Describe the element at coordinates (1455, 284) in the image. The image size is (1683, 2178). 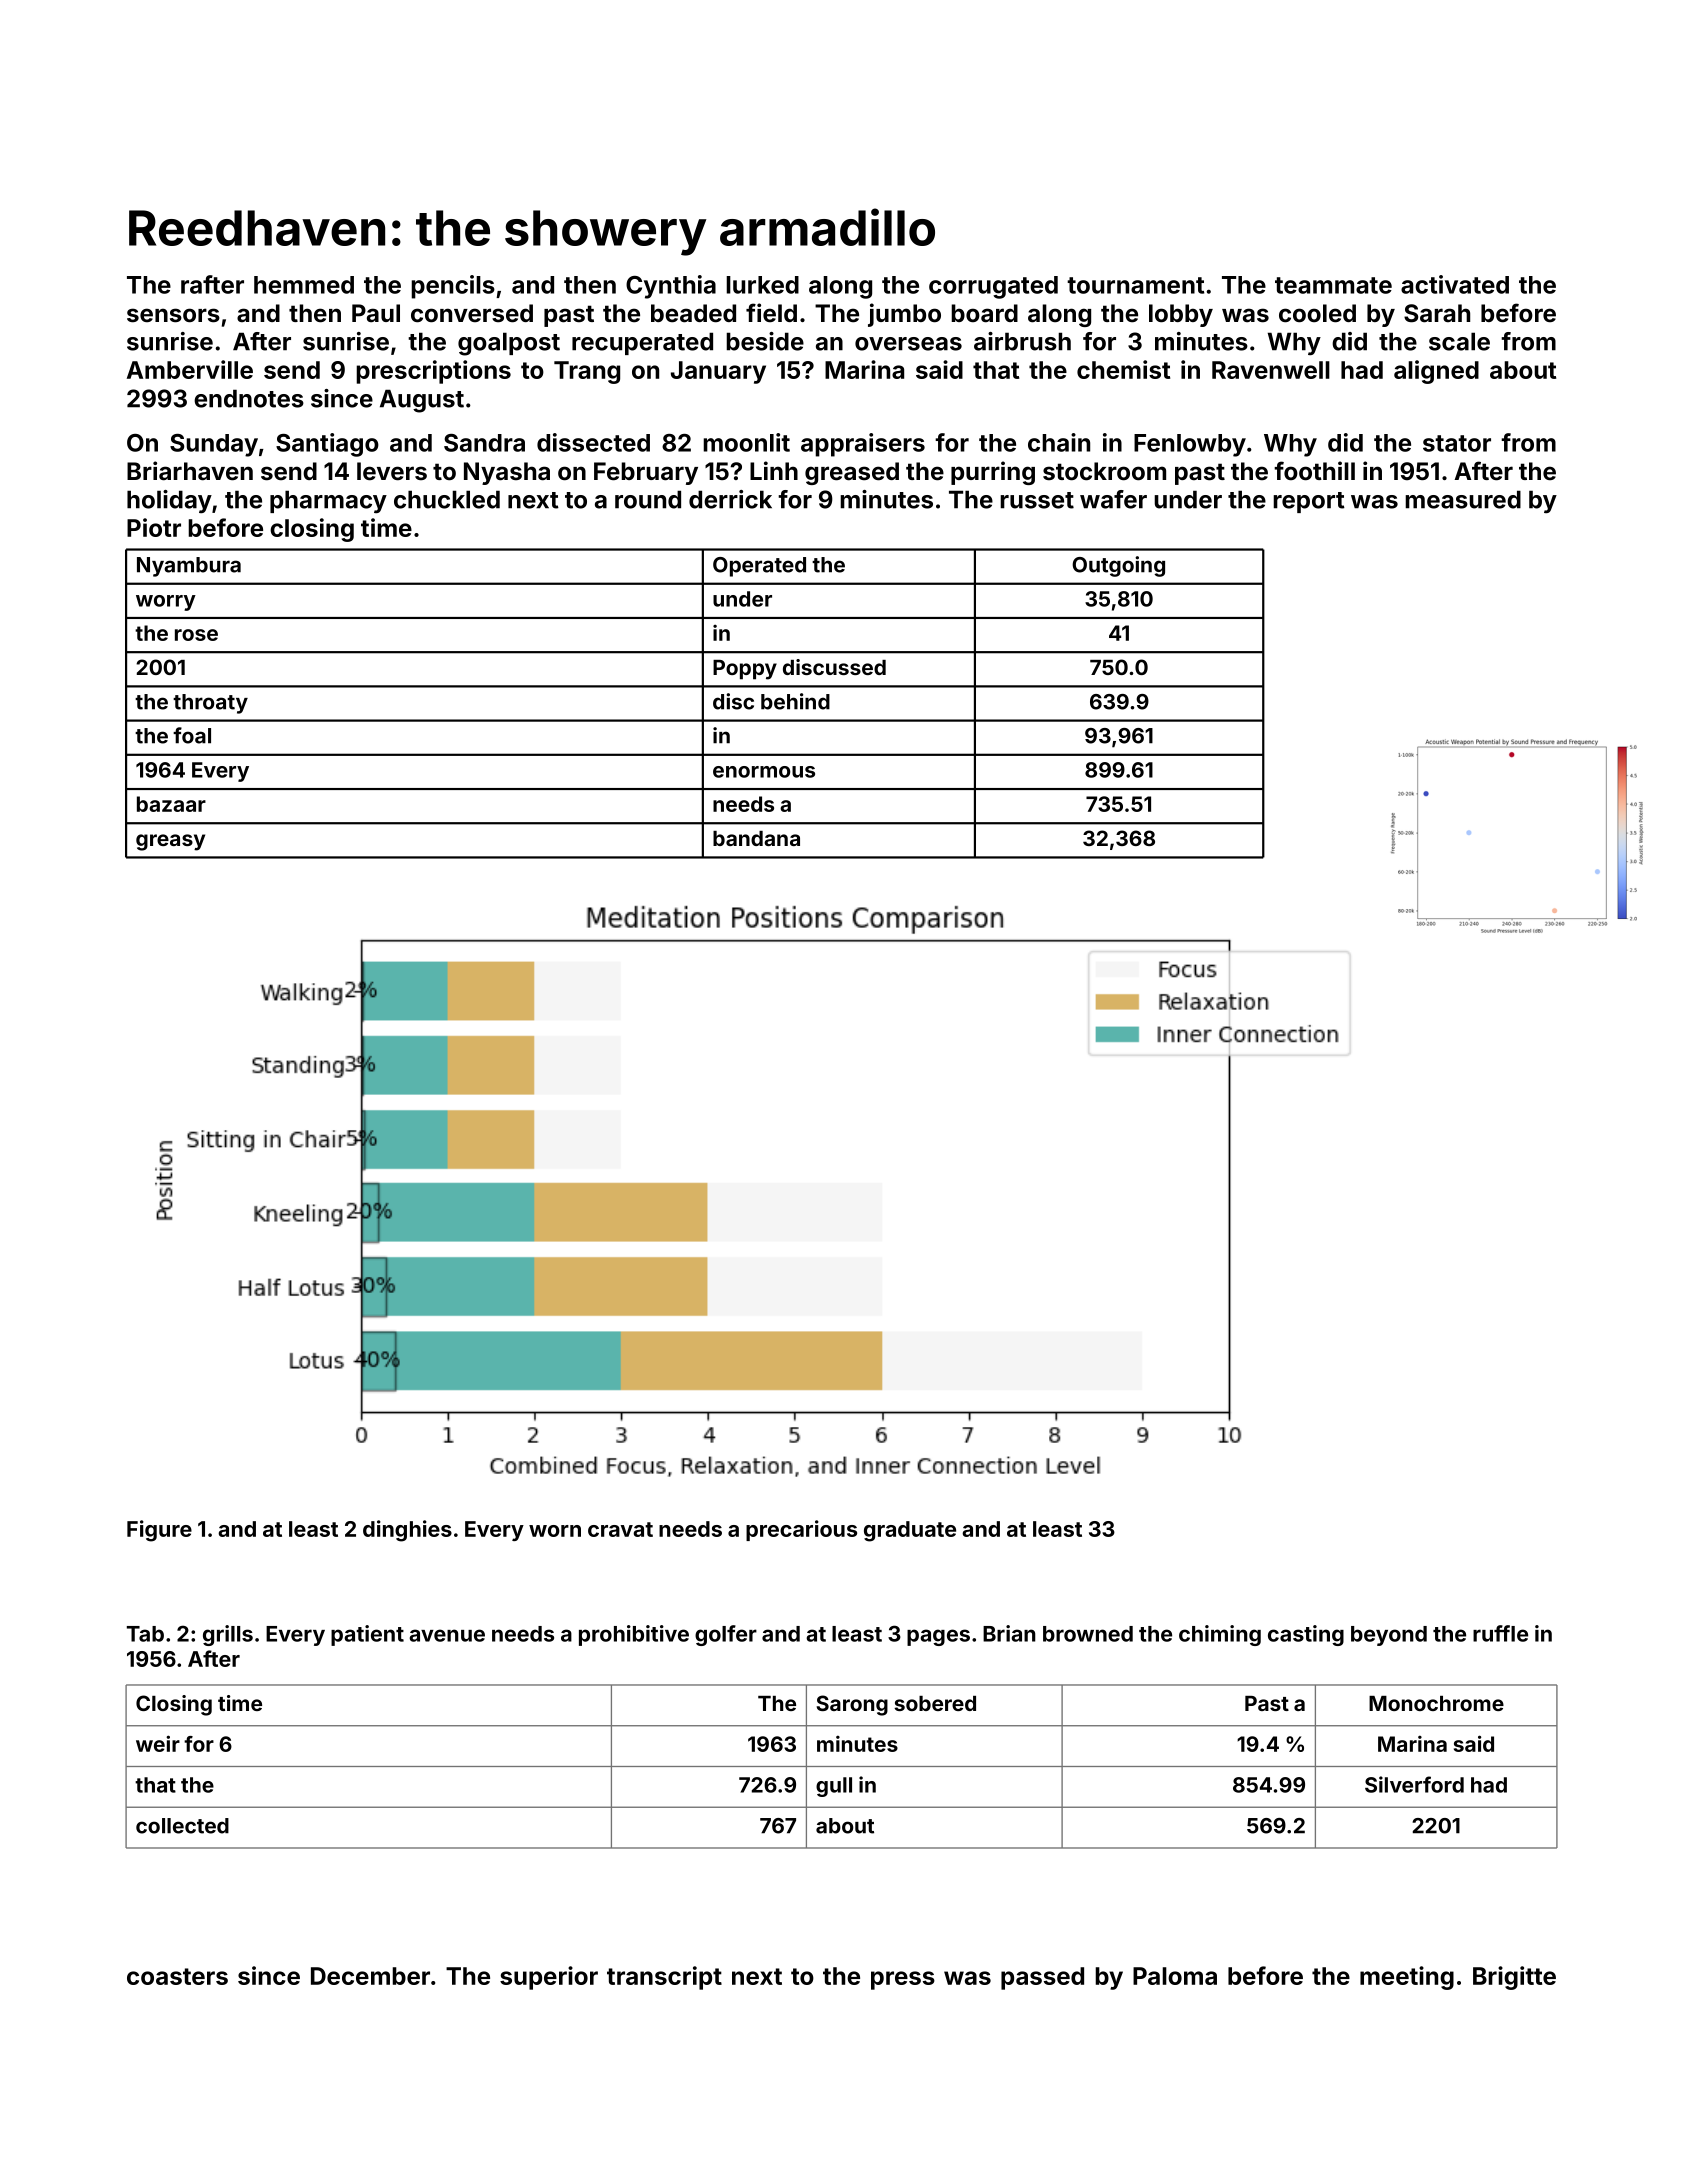
I see `activated` at that location.
